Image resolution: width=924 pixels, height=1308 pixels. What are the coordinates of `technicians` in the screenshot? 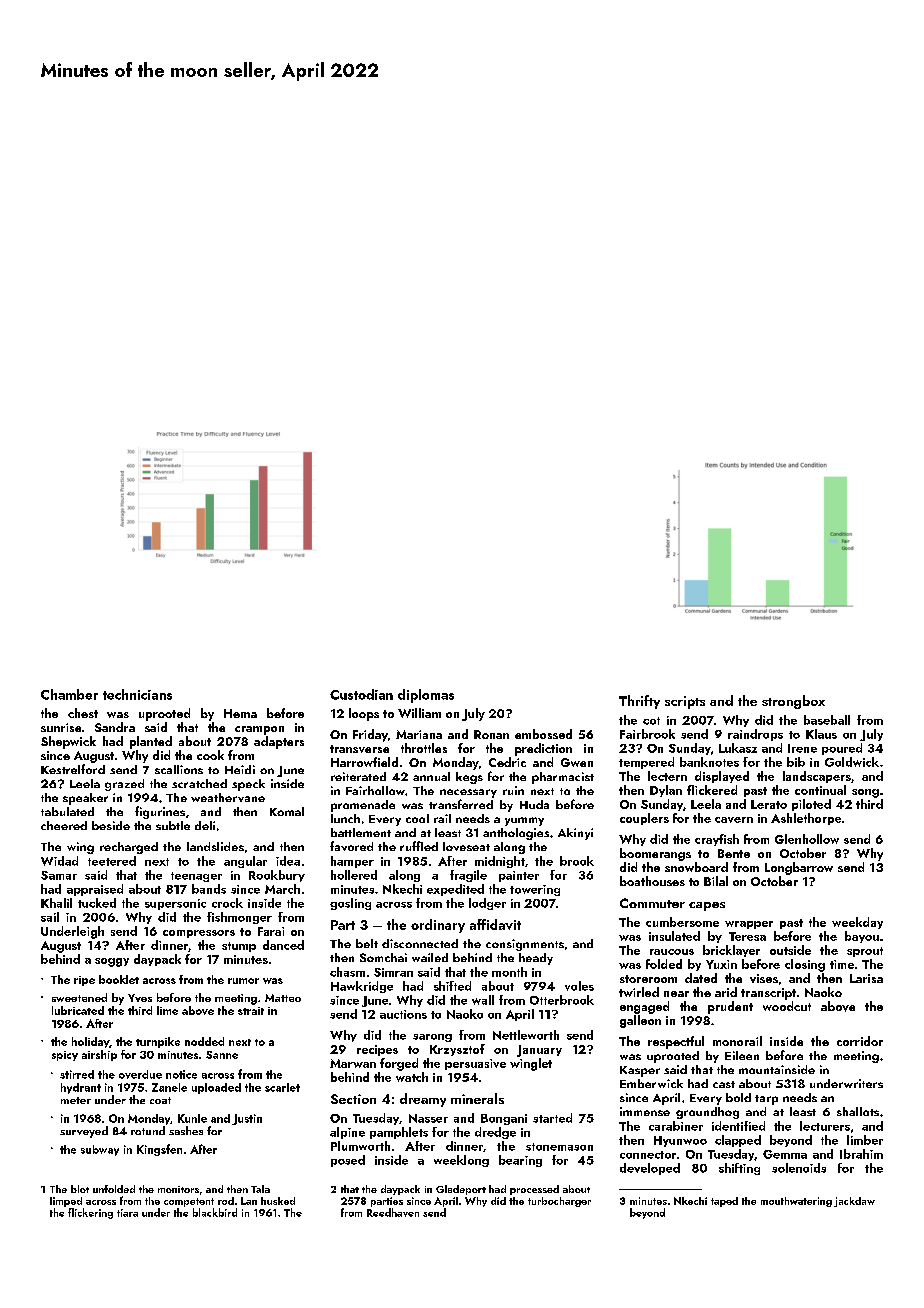 It's located at (137, 694).
